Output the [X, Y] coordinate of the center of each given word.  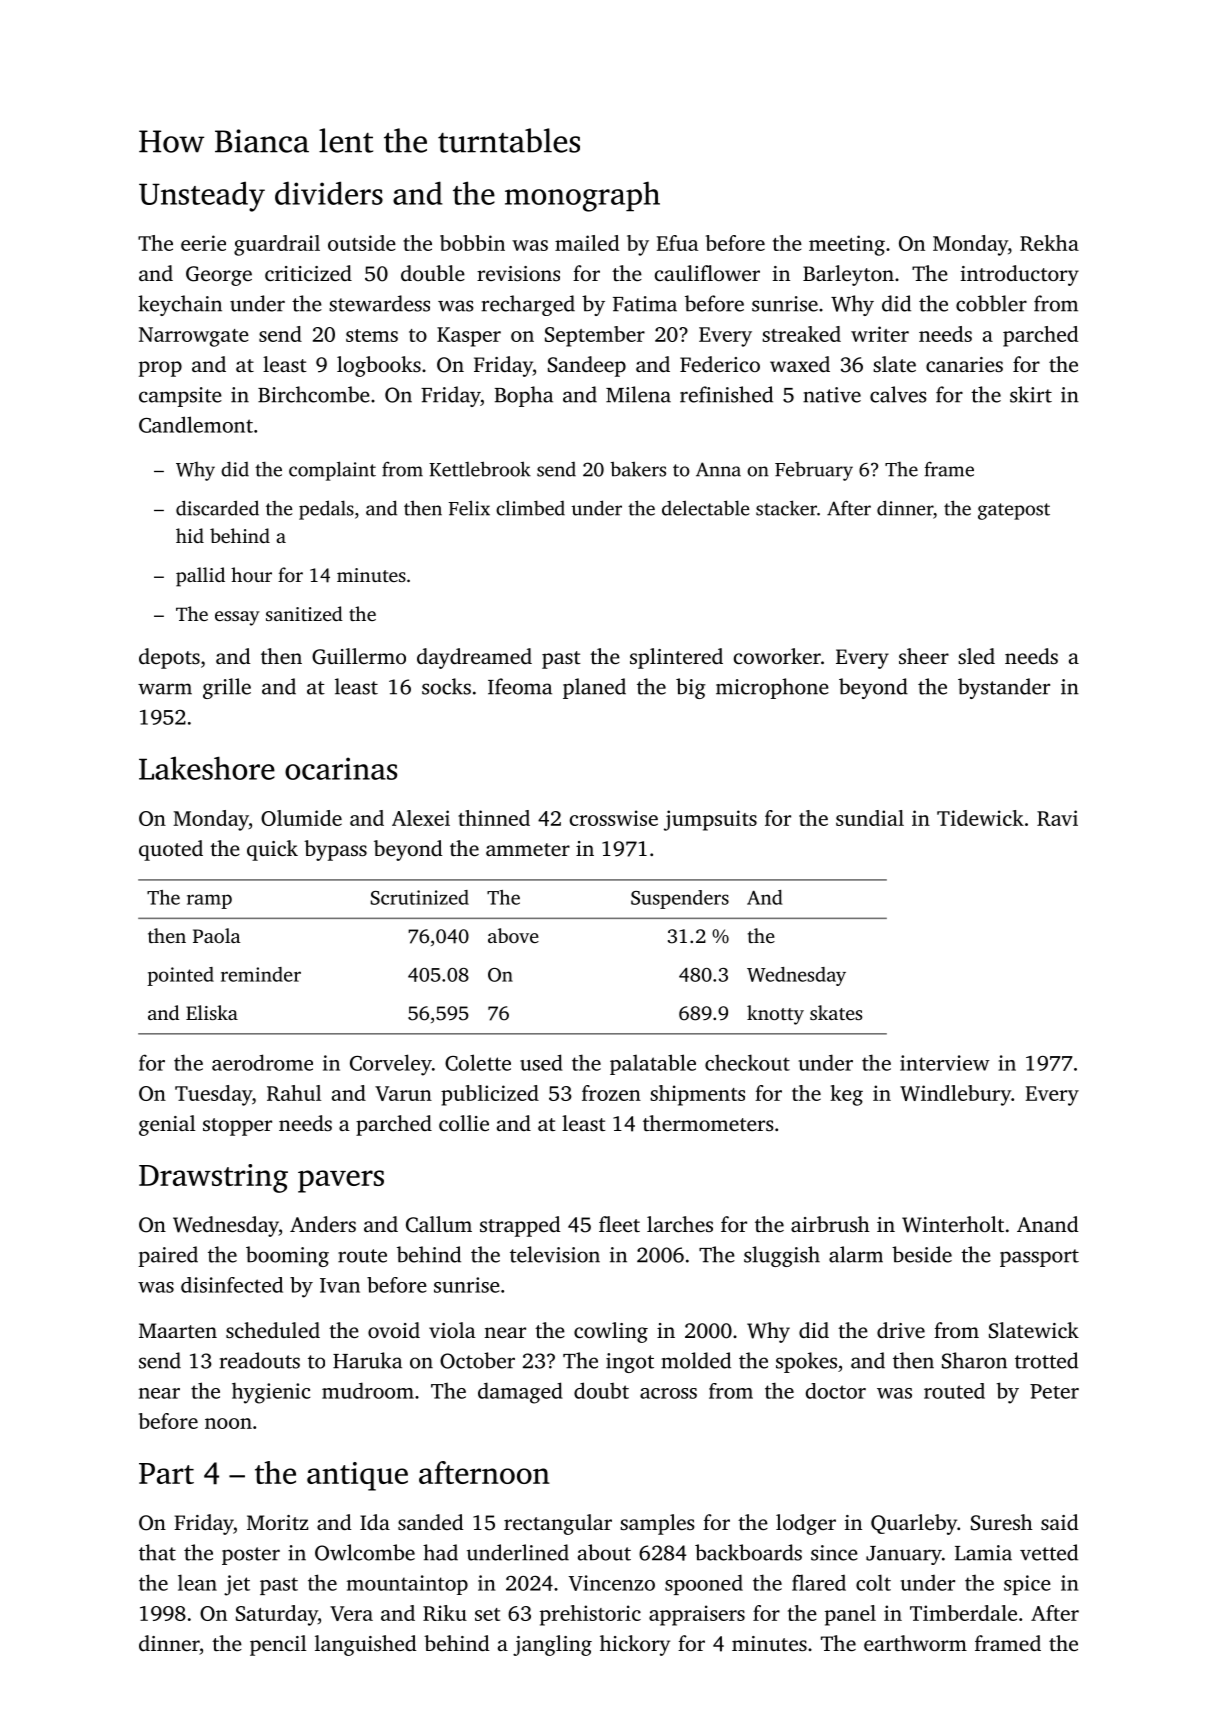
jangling [552, 1645]
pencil [278, 1645]
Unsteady [202, 196]
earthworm [915, 1643]
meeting [847, 245]
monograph [582, 196]
